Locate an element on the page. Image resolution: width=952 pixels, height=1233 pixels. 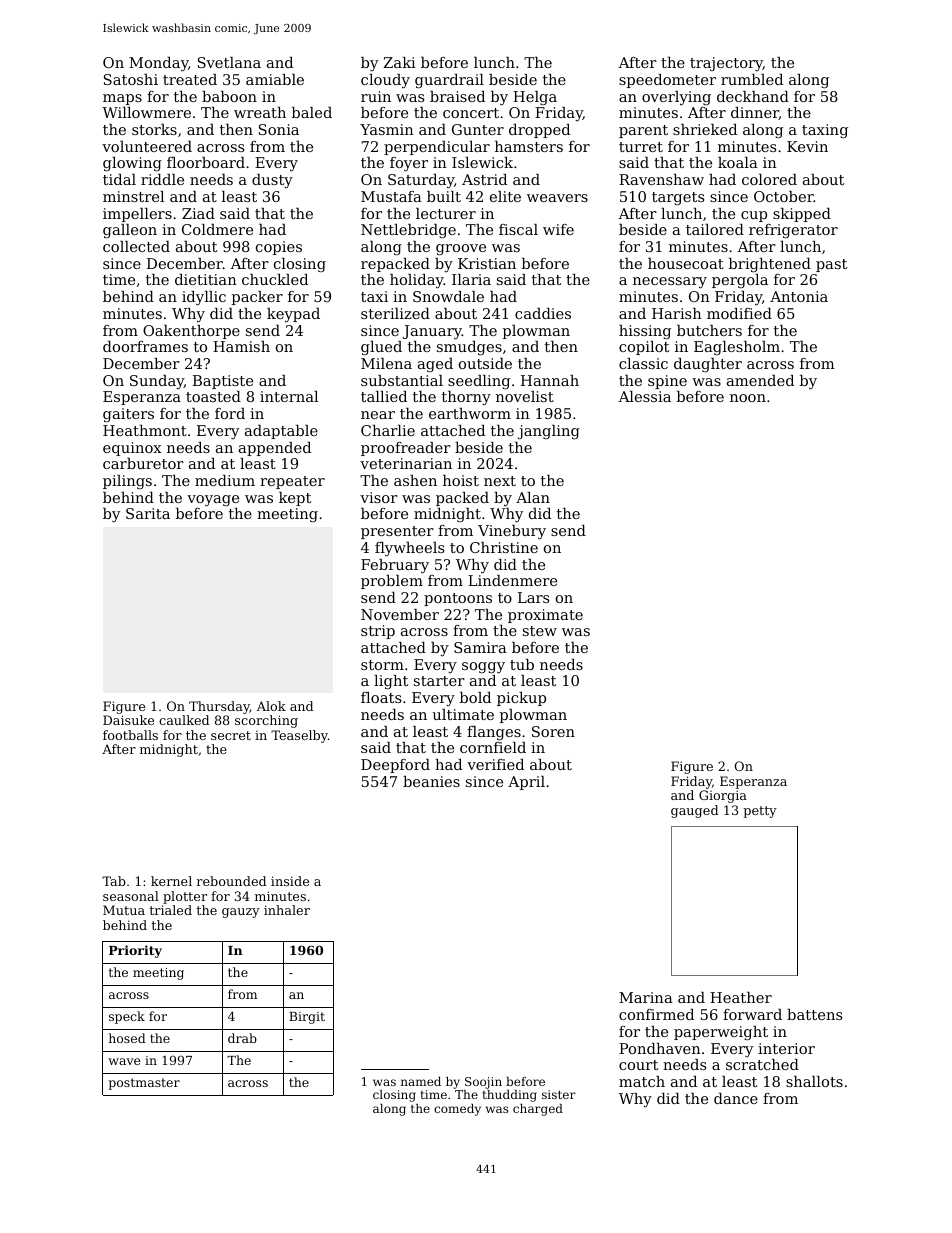
petty is located at coordinates (760, 812).
